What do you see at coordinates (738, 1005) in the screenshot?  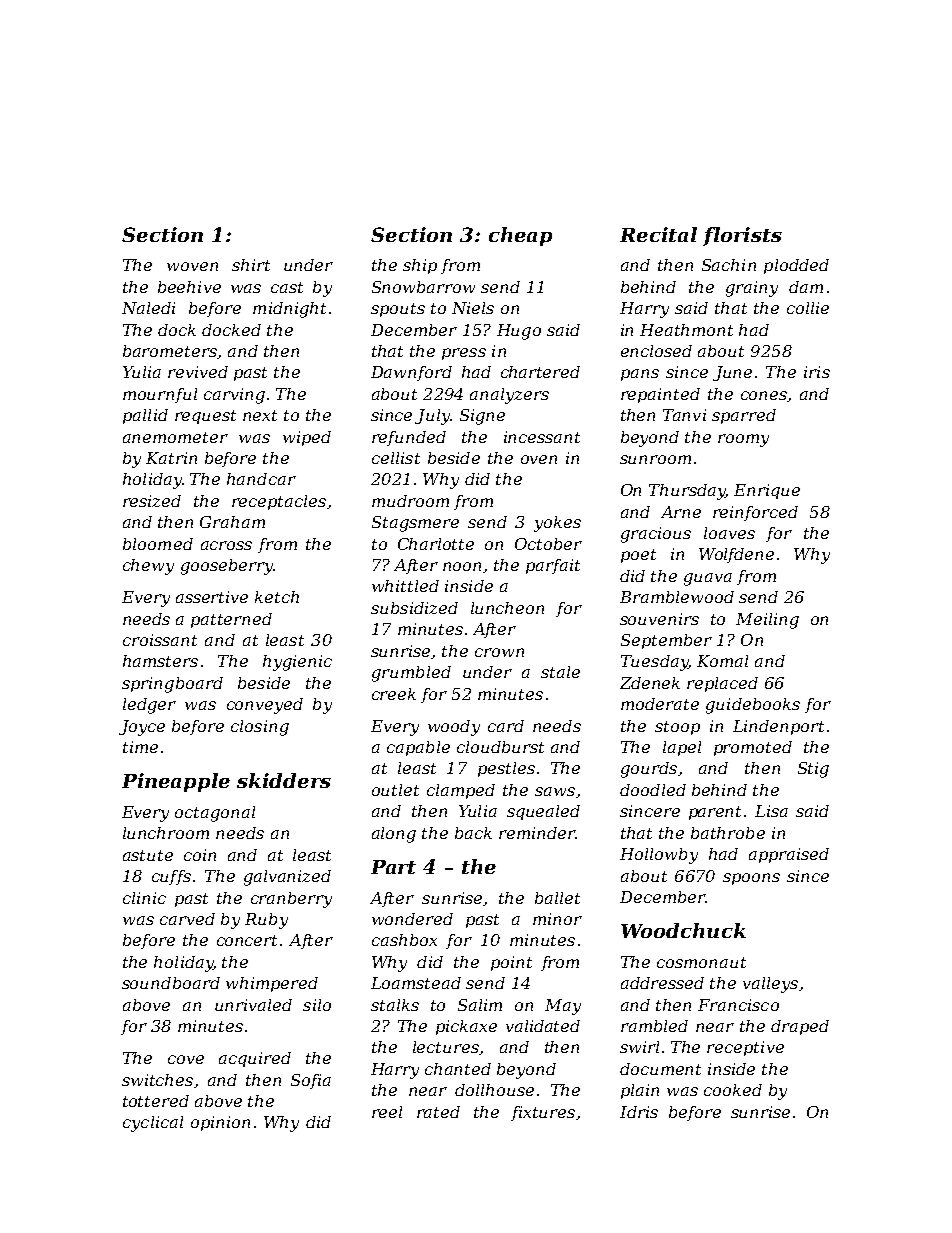 I see `Francisco` at bounding box center [738, 1005].
